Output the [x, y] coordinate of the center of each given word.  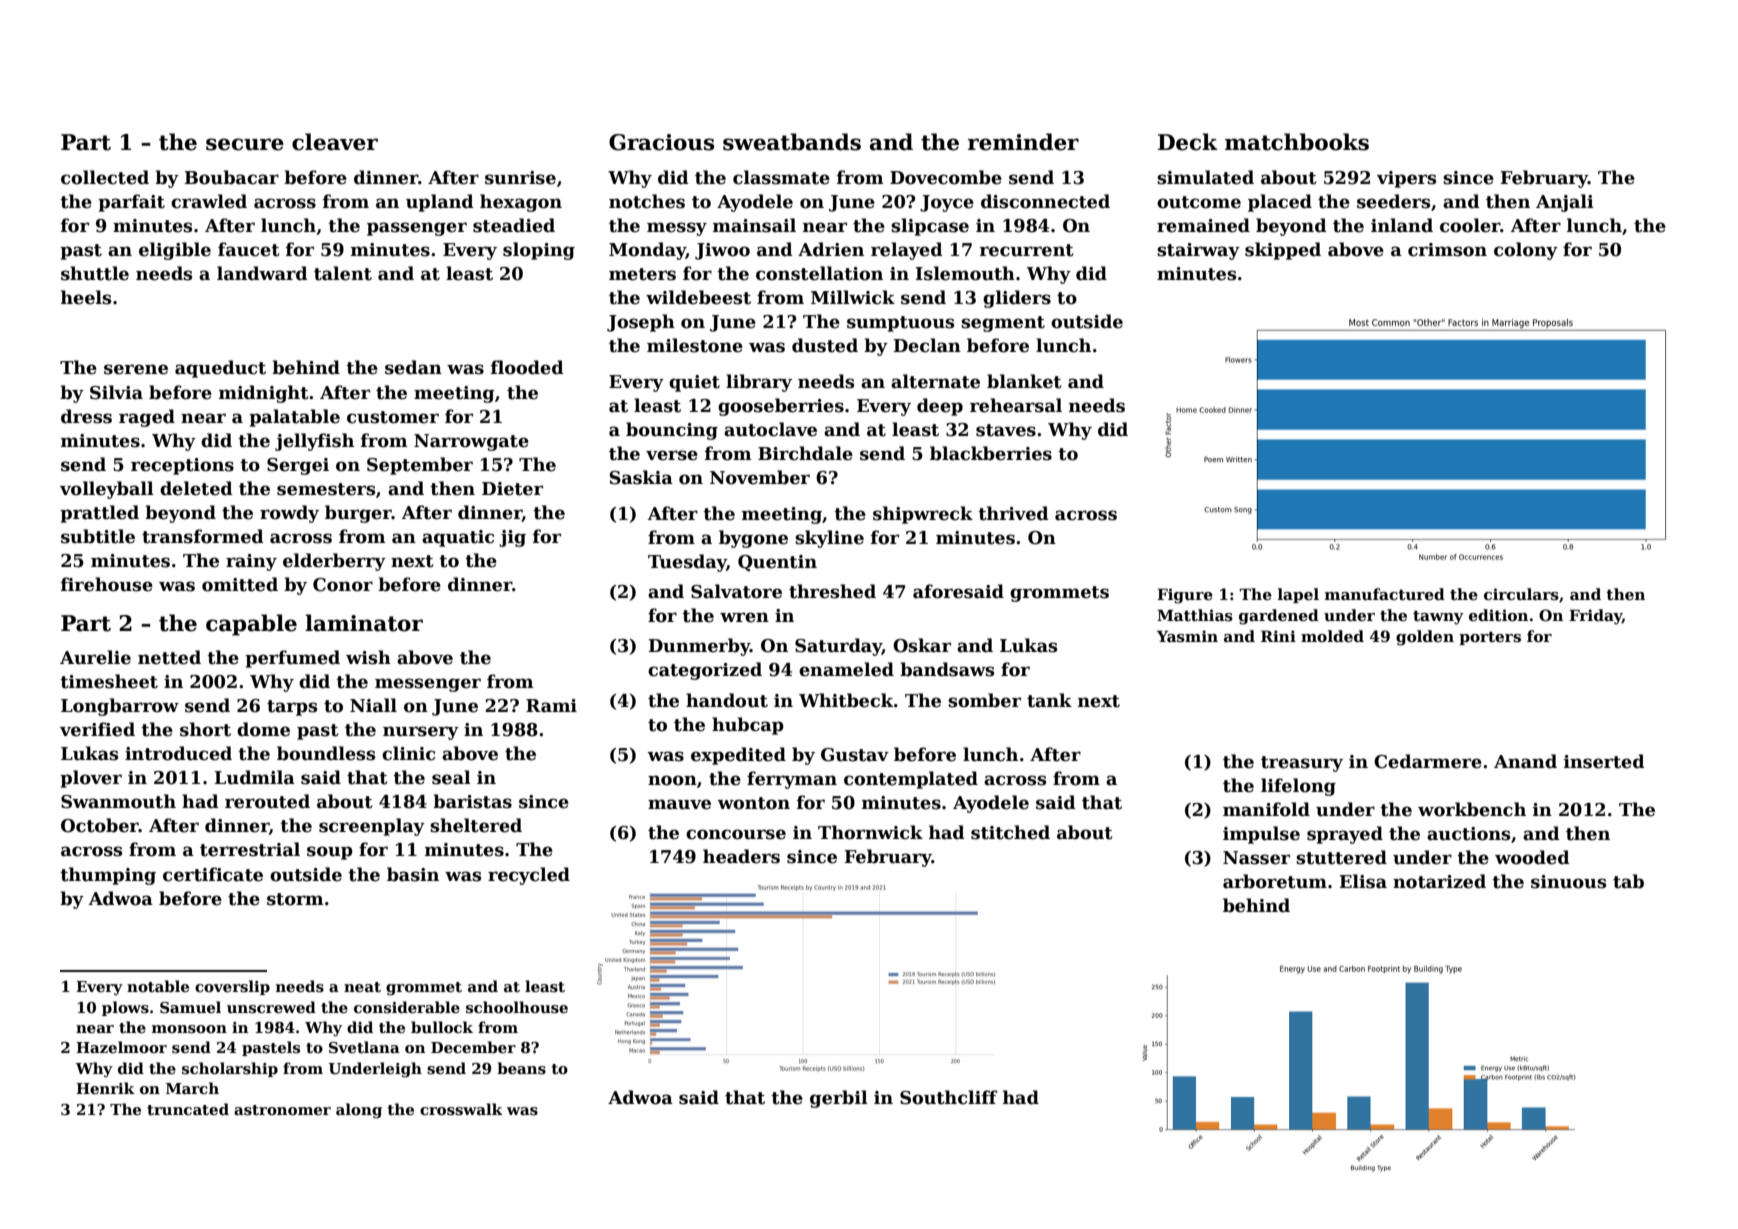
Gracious [661, 142]
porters [1490, 638]
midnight [264, 394]
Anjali [1565, 203]
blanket [1024, 381]
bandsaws [947, 669]
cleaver [335, 142]
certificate [213, 874]
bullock [442, 1027]
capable [251, 625]
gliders [1017, 299]
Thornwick [870, 832]
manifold [1266, 809]
